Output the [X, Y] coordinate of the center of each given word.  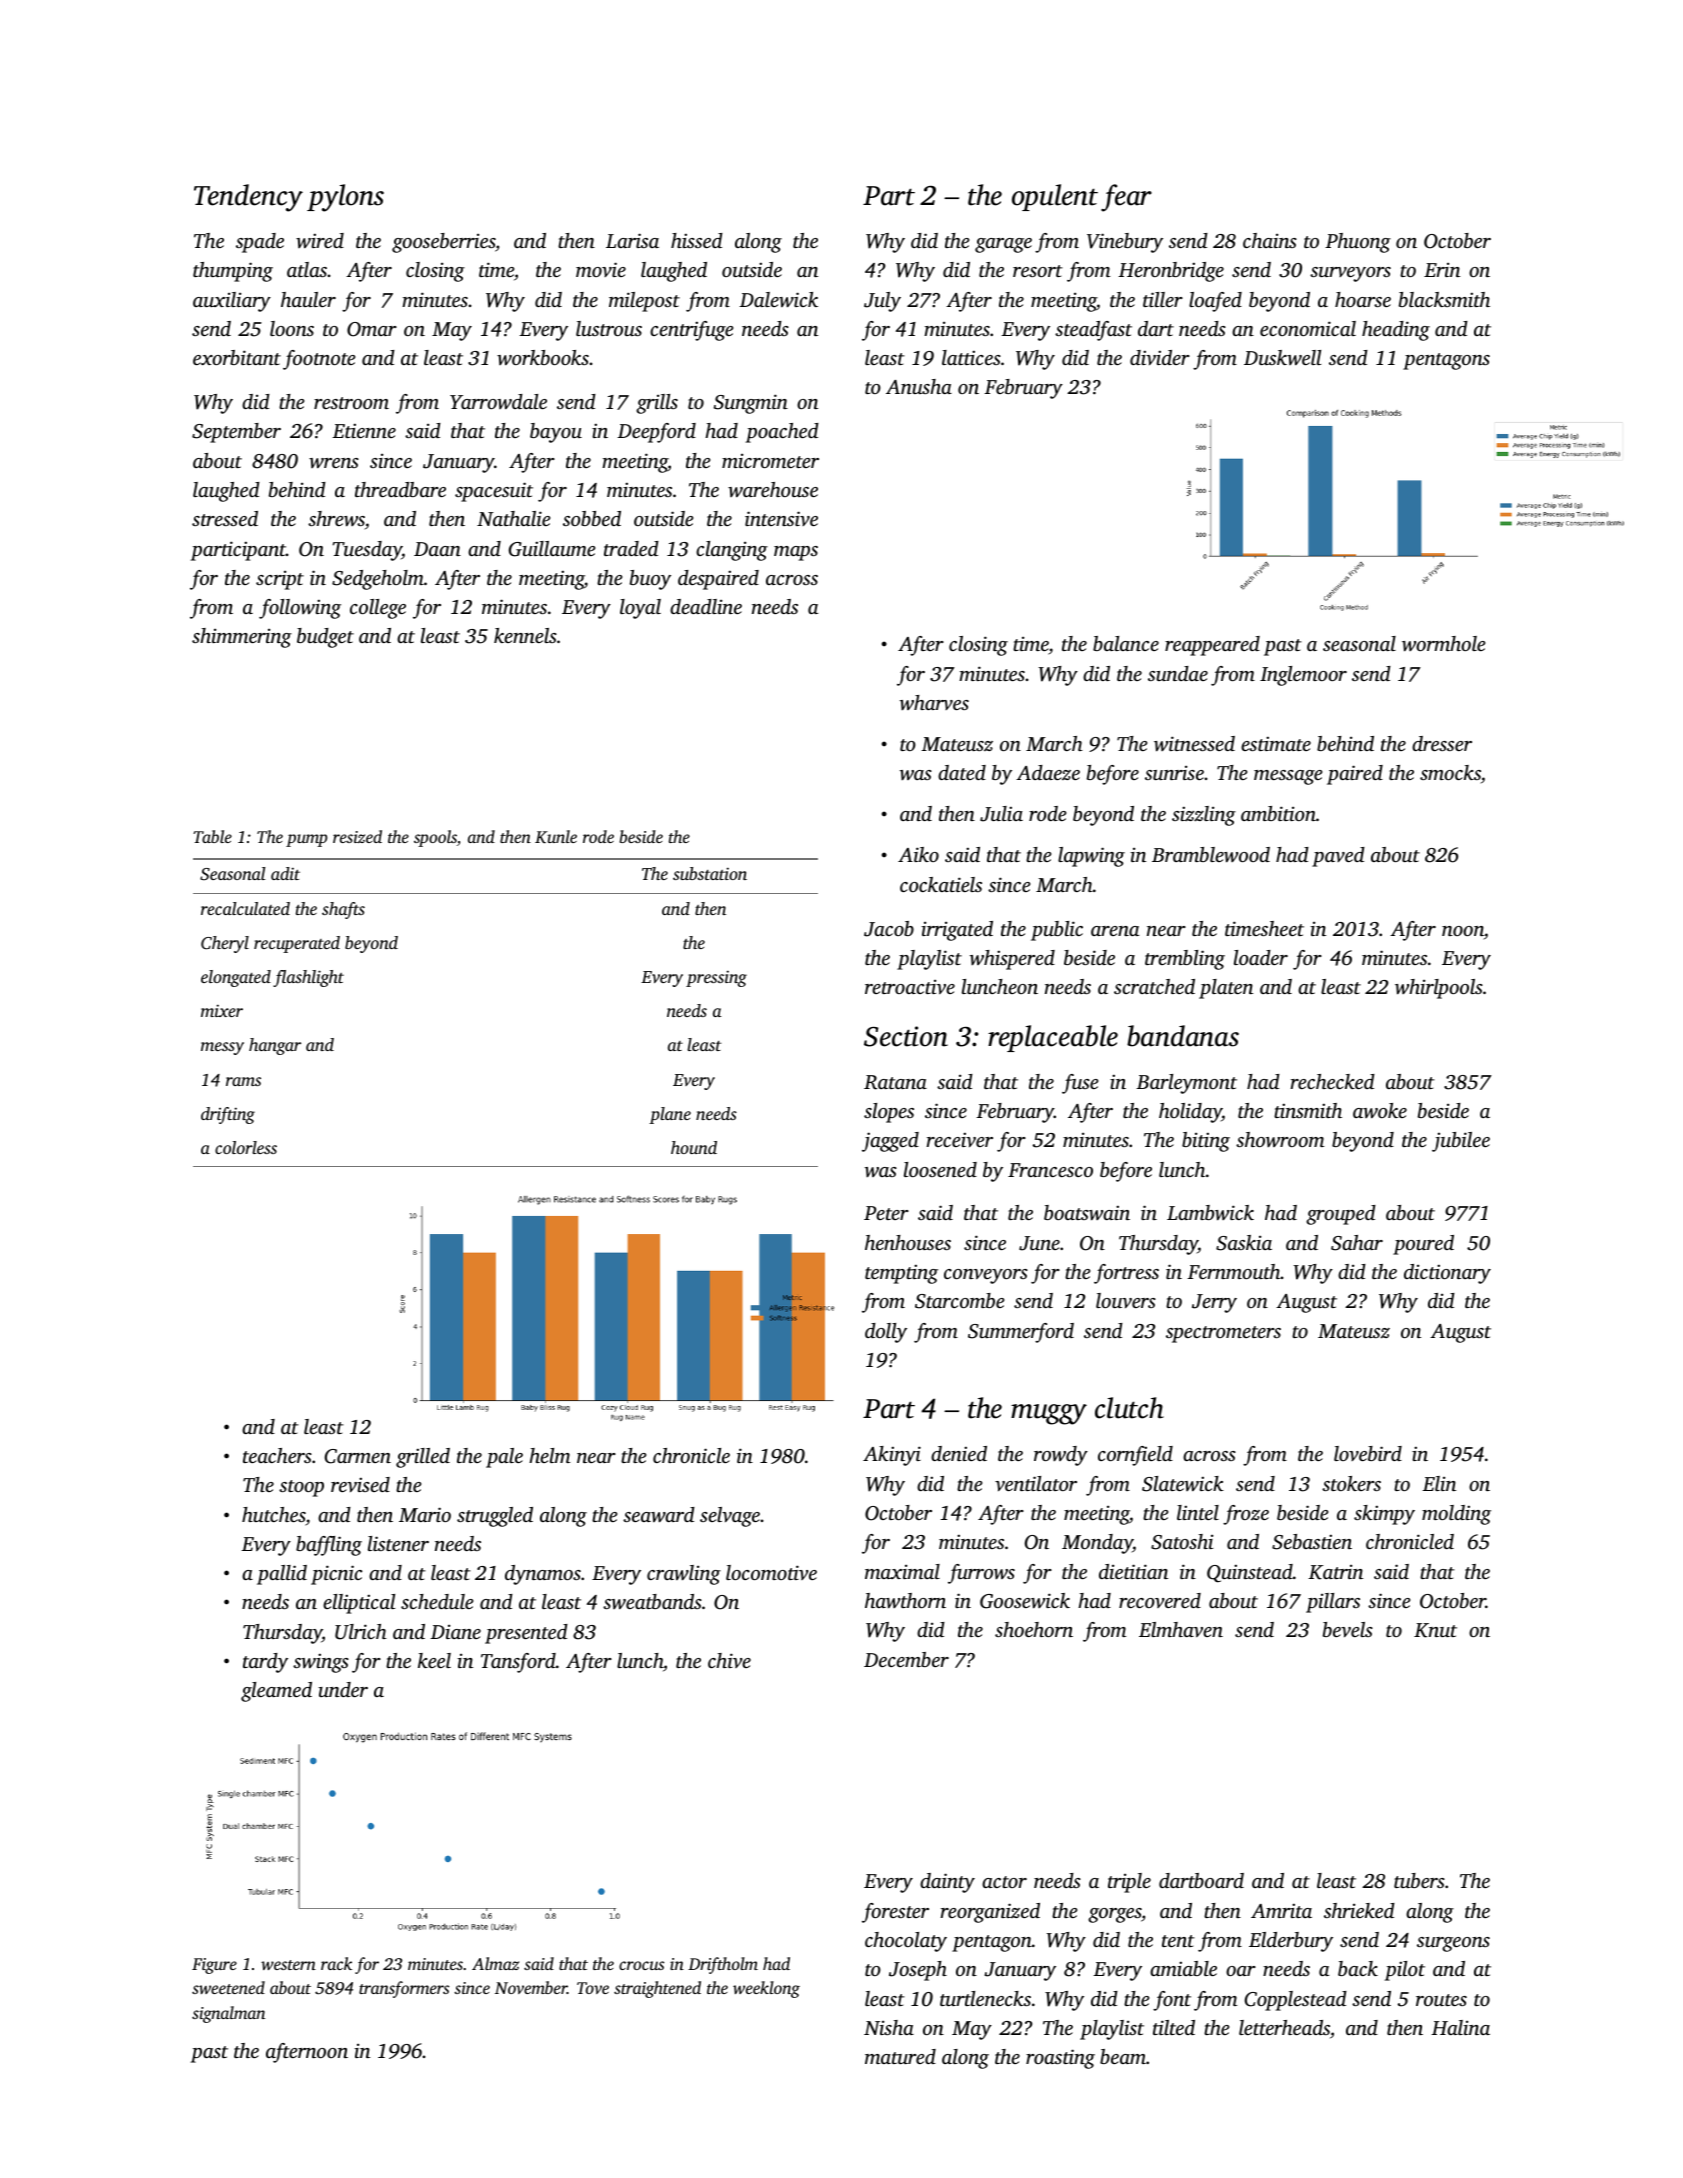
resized [357, 836]
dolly [886, 1333]
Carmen [358, 1456]
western [288, 1965]
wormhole [1443, 644]
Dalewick [778, 300]
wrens [334, 463]
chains [1270, 240]
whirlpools [1439, 989]
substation [710, 873]
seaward [659, 1515]
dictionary [1447, 1274]
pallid [282, 1575]
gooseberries [443, 243]
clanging [732, 551]
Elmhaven [1181, 1629]
